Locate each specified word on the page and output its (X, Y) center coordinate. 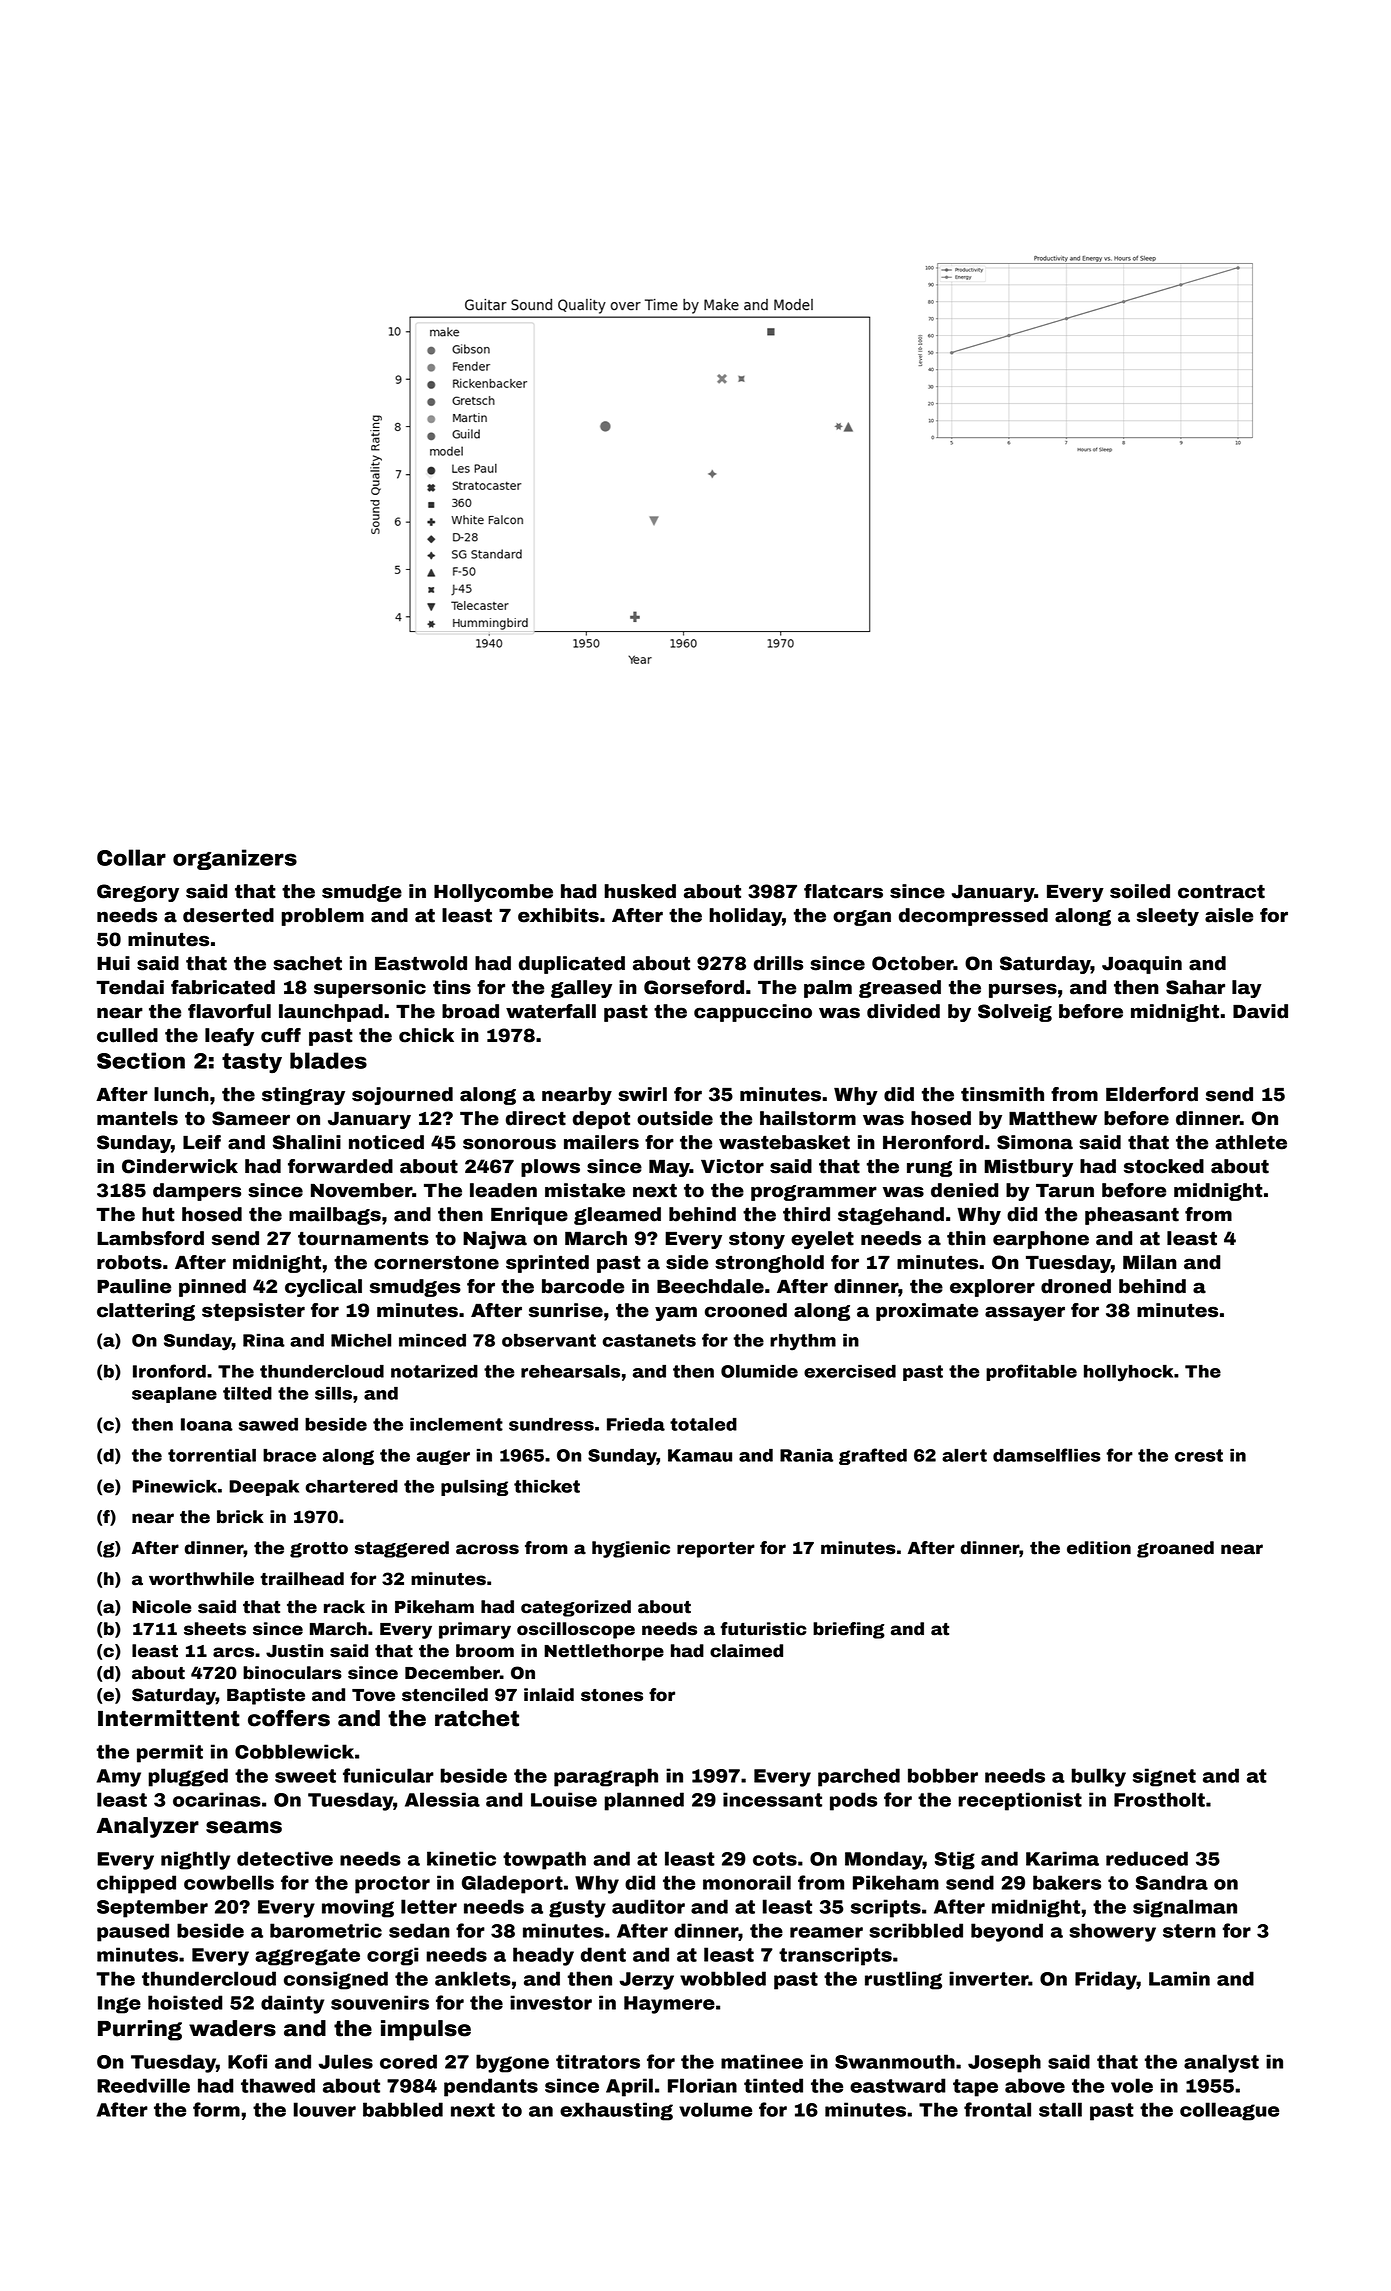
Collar (131, 857)
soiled (1140, 891)
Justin (294, 1651)
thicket (547, 1486)
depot (601, 1120)
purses (1023, 990)
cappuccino (753, 1013)
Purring (140, 2030)
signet (1164, 1777)
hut (158, 1214)
